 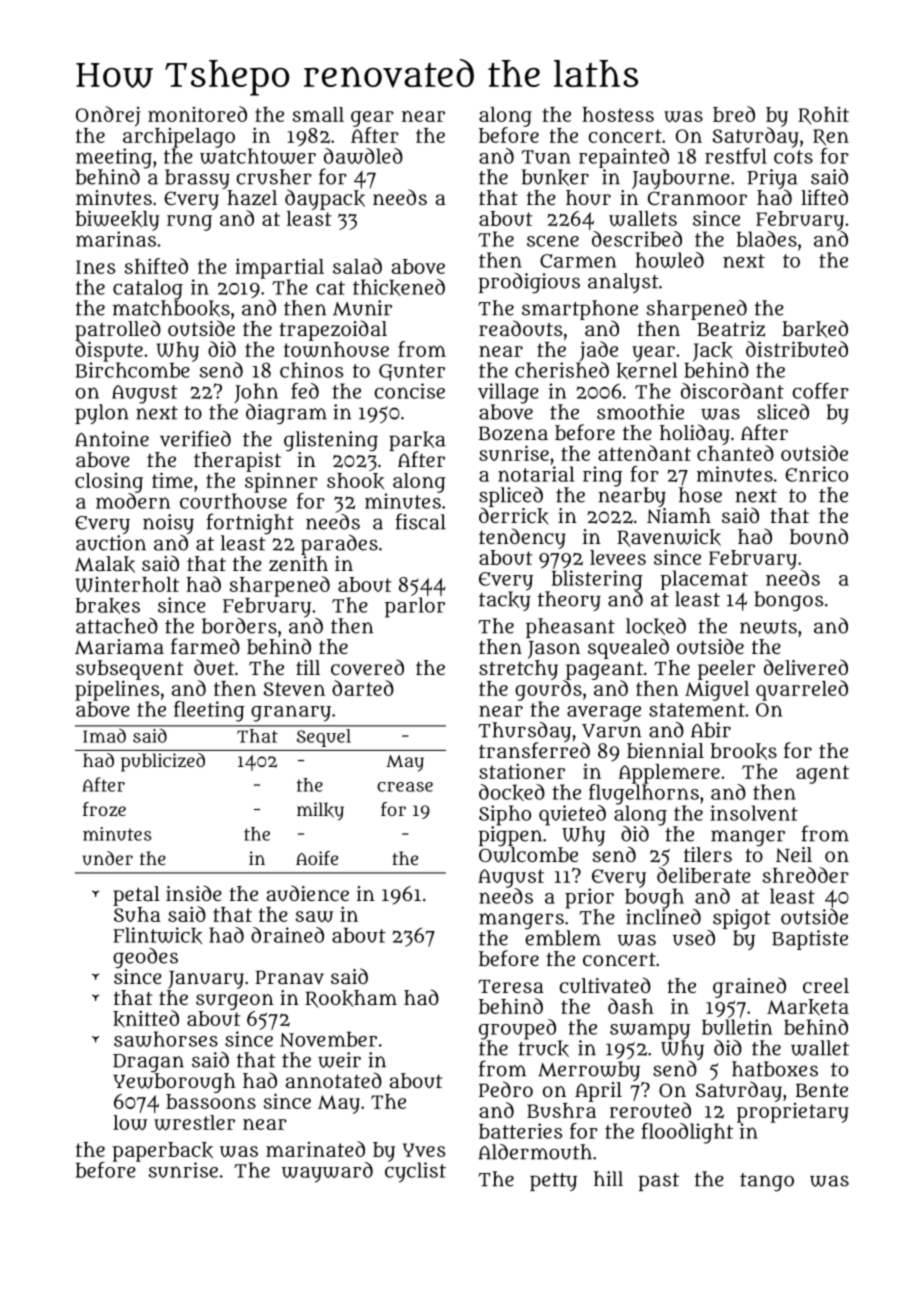 I want to click on tacky, so click(x=505, y=601).
